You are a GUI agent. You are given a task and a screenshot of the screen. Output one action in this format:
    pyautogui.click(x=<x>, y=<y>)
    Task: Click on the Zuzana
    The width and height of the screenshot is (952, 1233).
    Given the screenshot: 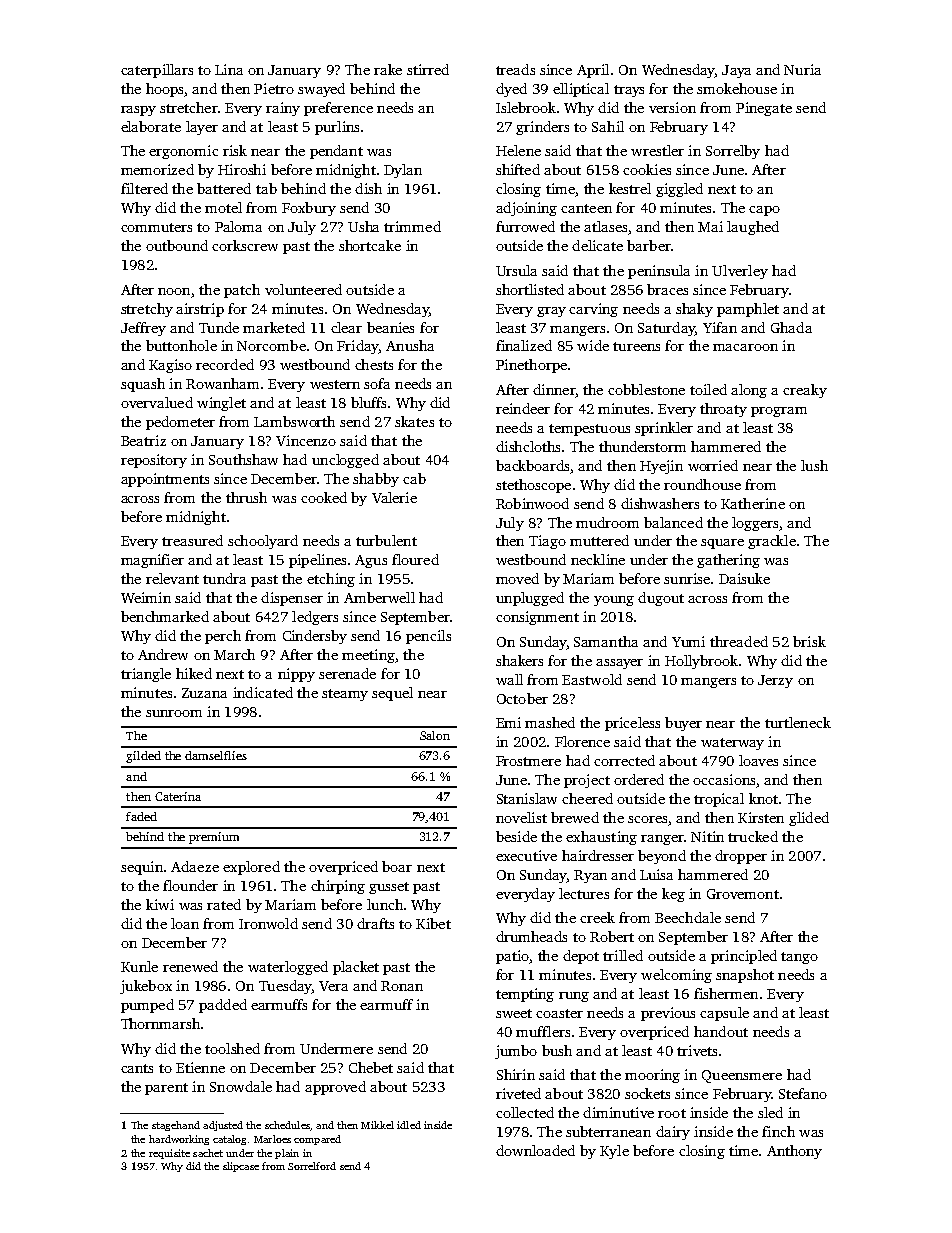 What is the action you would take?
    pyautogui.click(x=204, y=693)
